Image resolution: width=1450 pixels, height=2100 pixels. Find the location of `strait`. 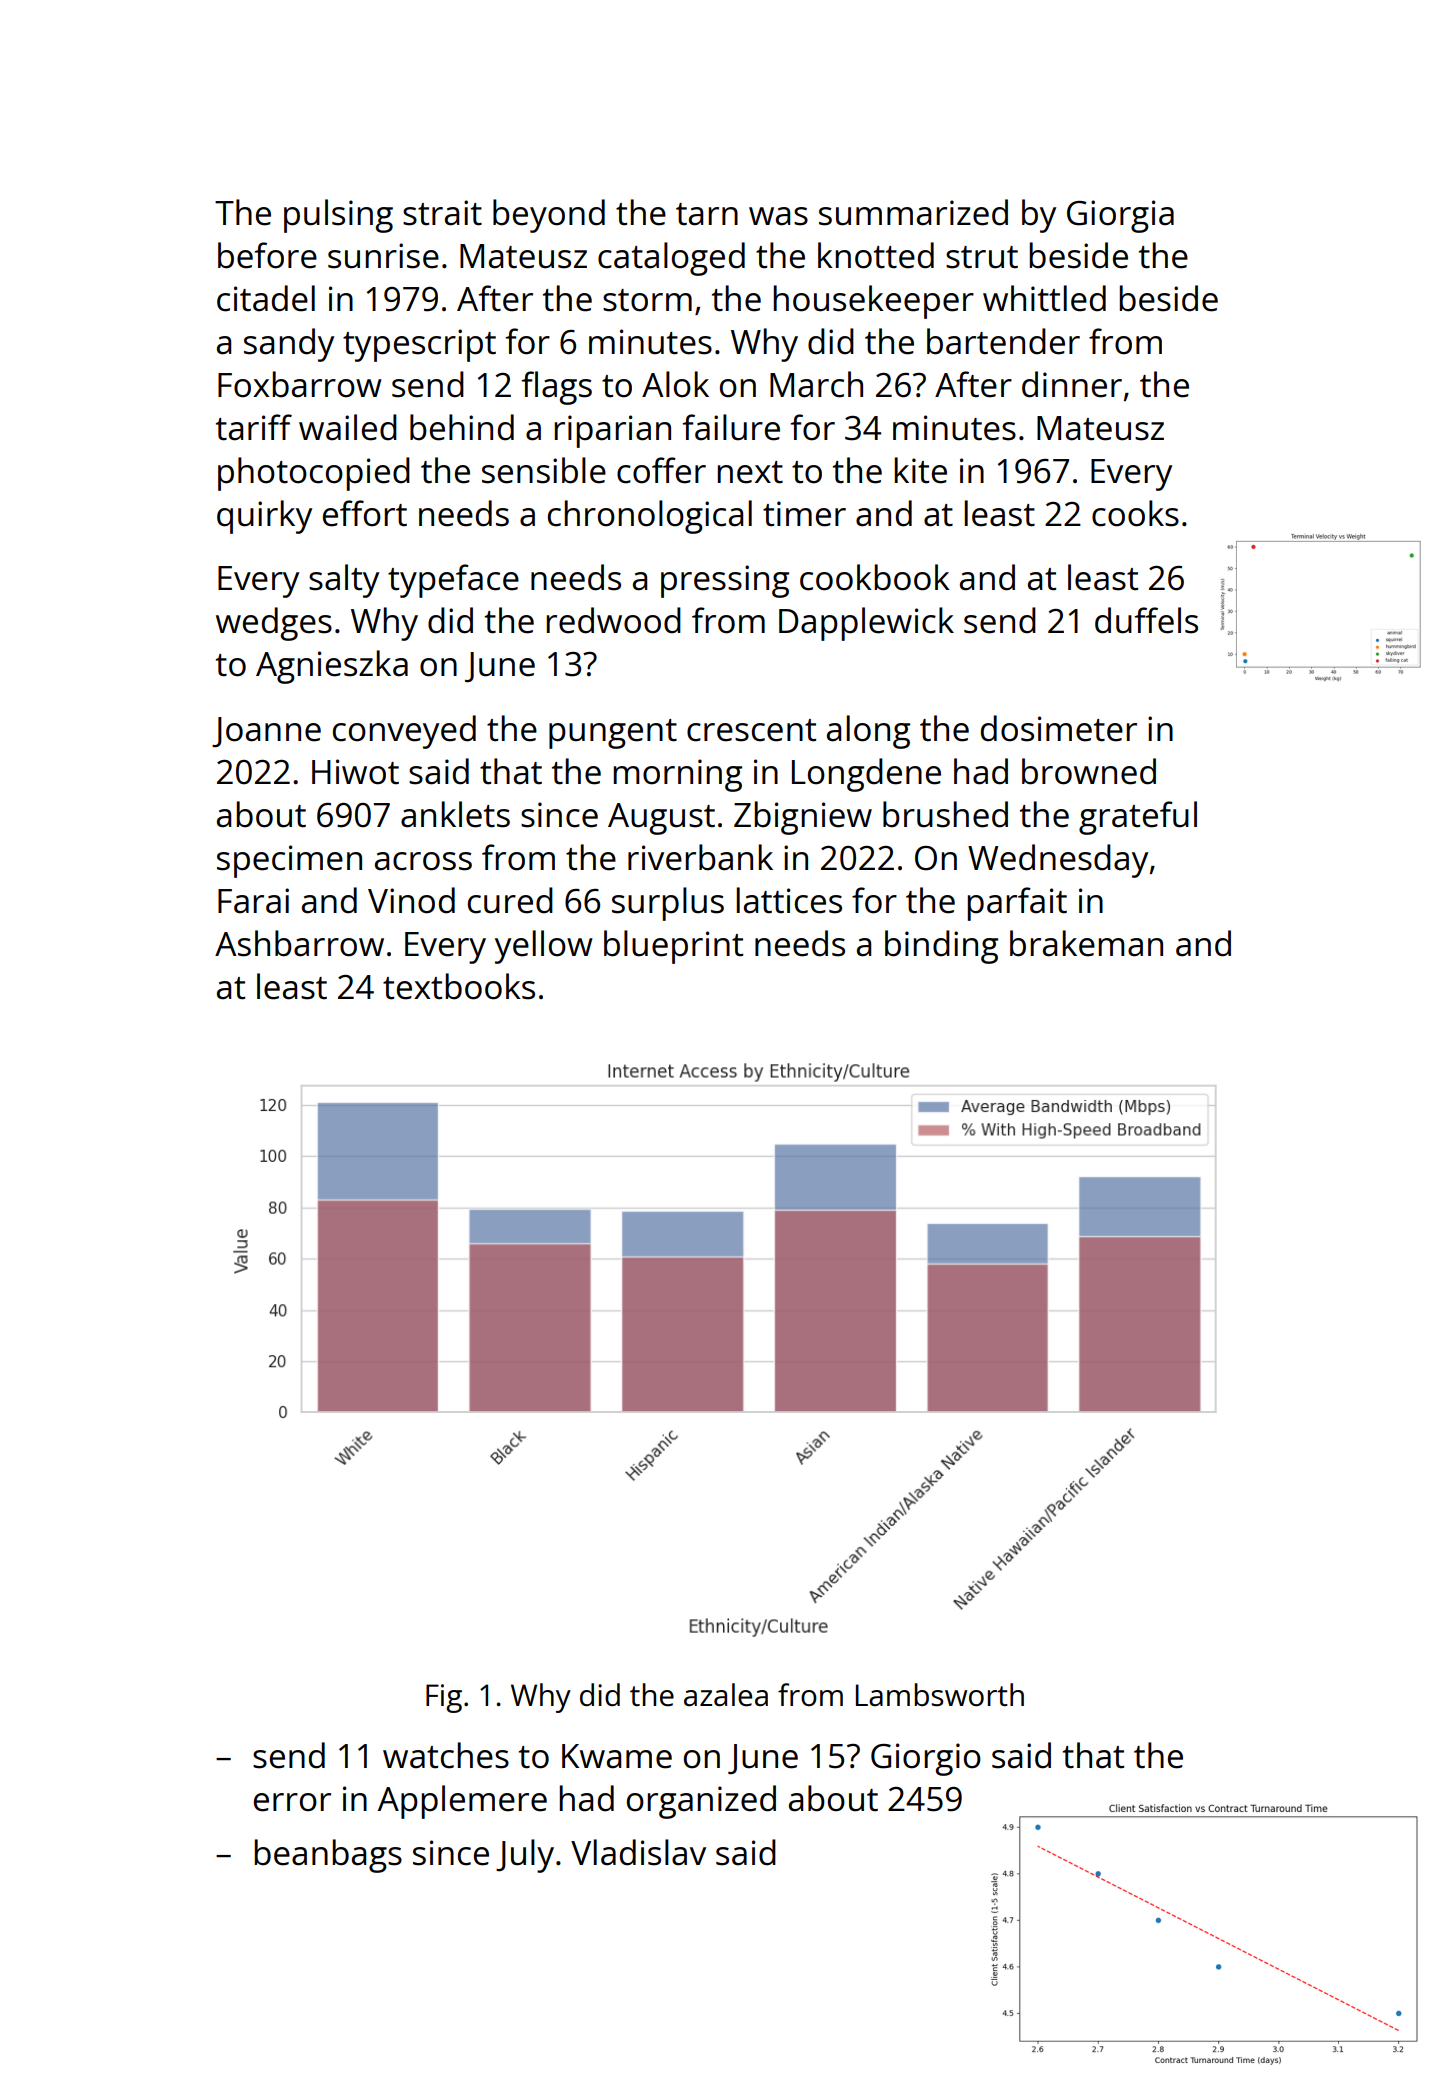

strait is located at coordinates (442, 213).
